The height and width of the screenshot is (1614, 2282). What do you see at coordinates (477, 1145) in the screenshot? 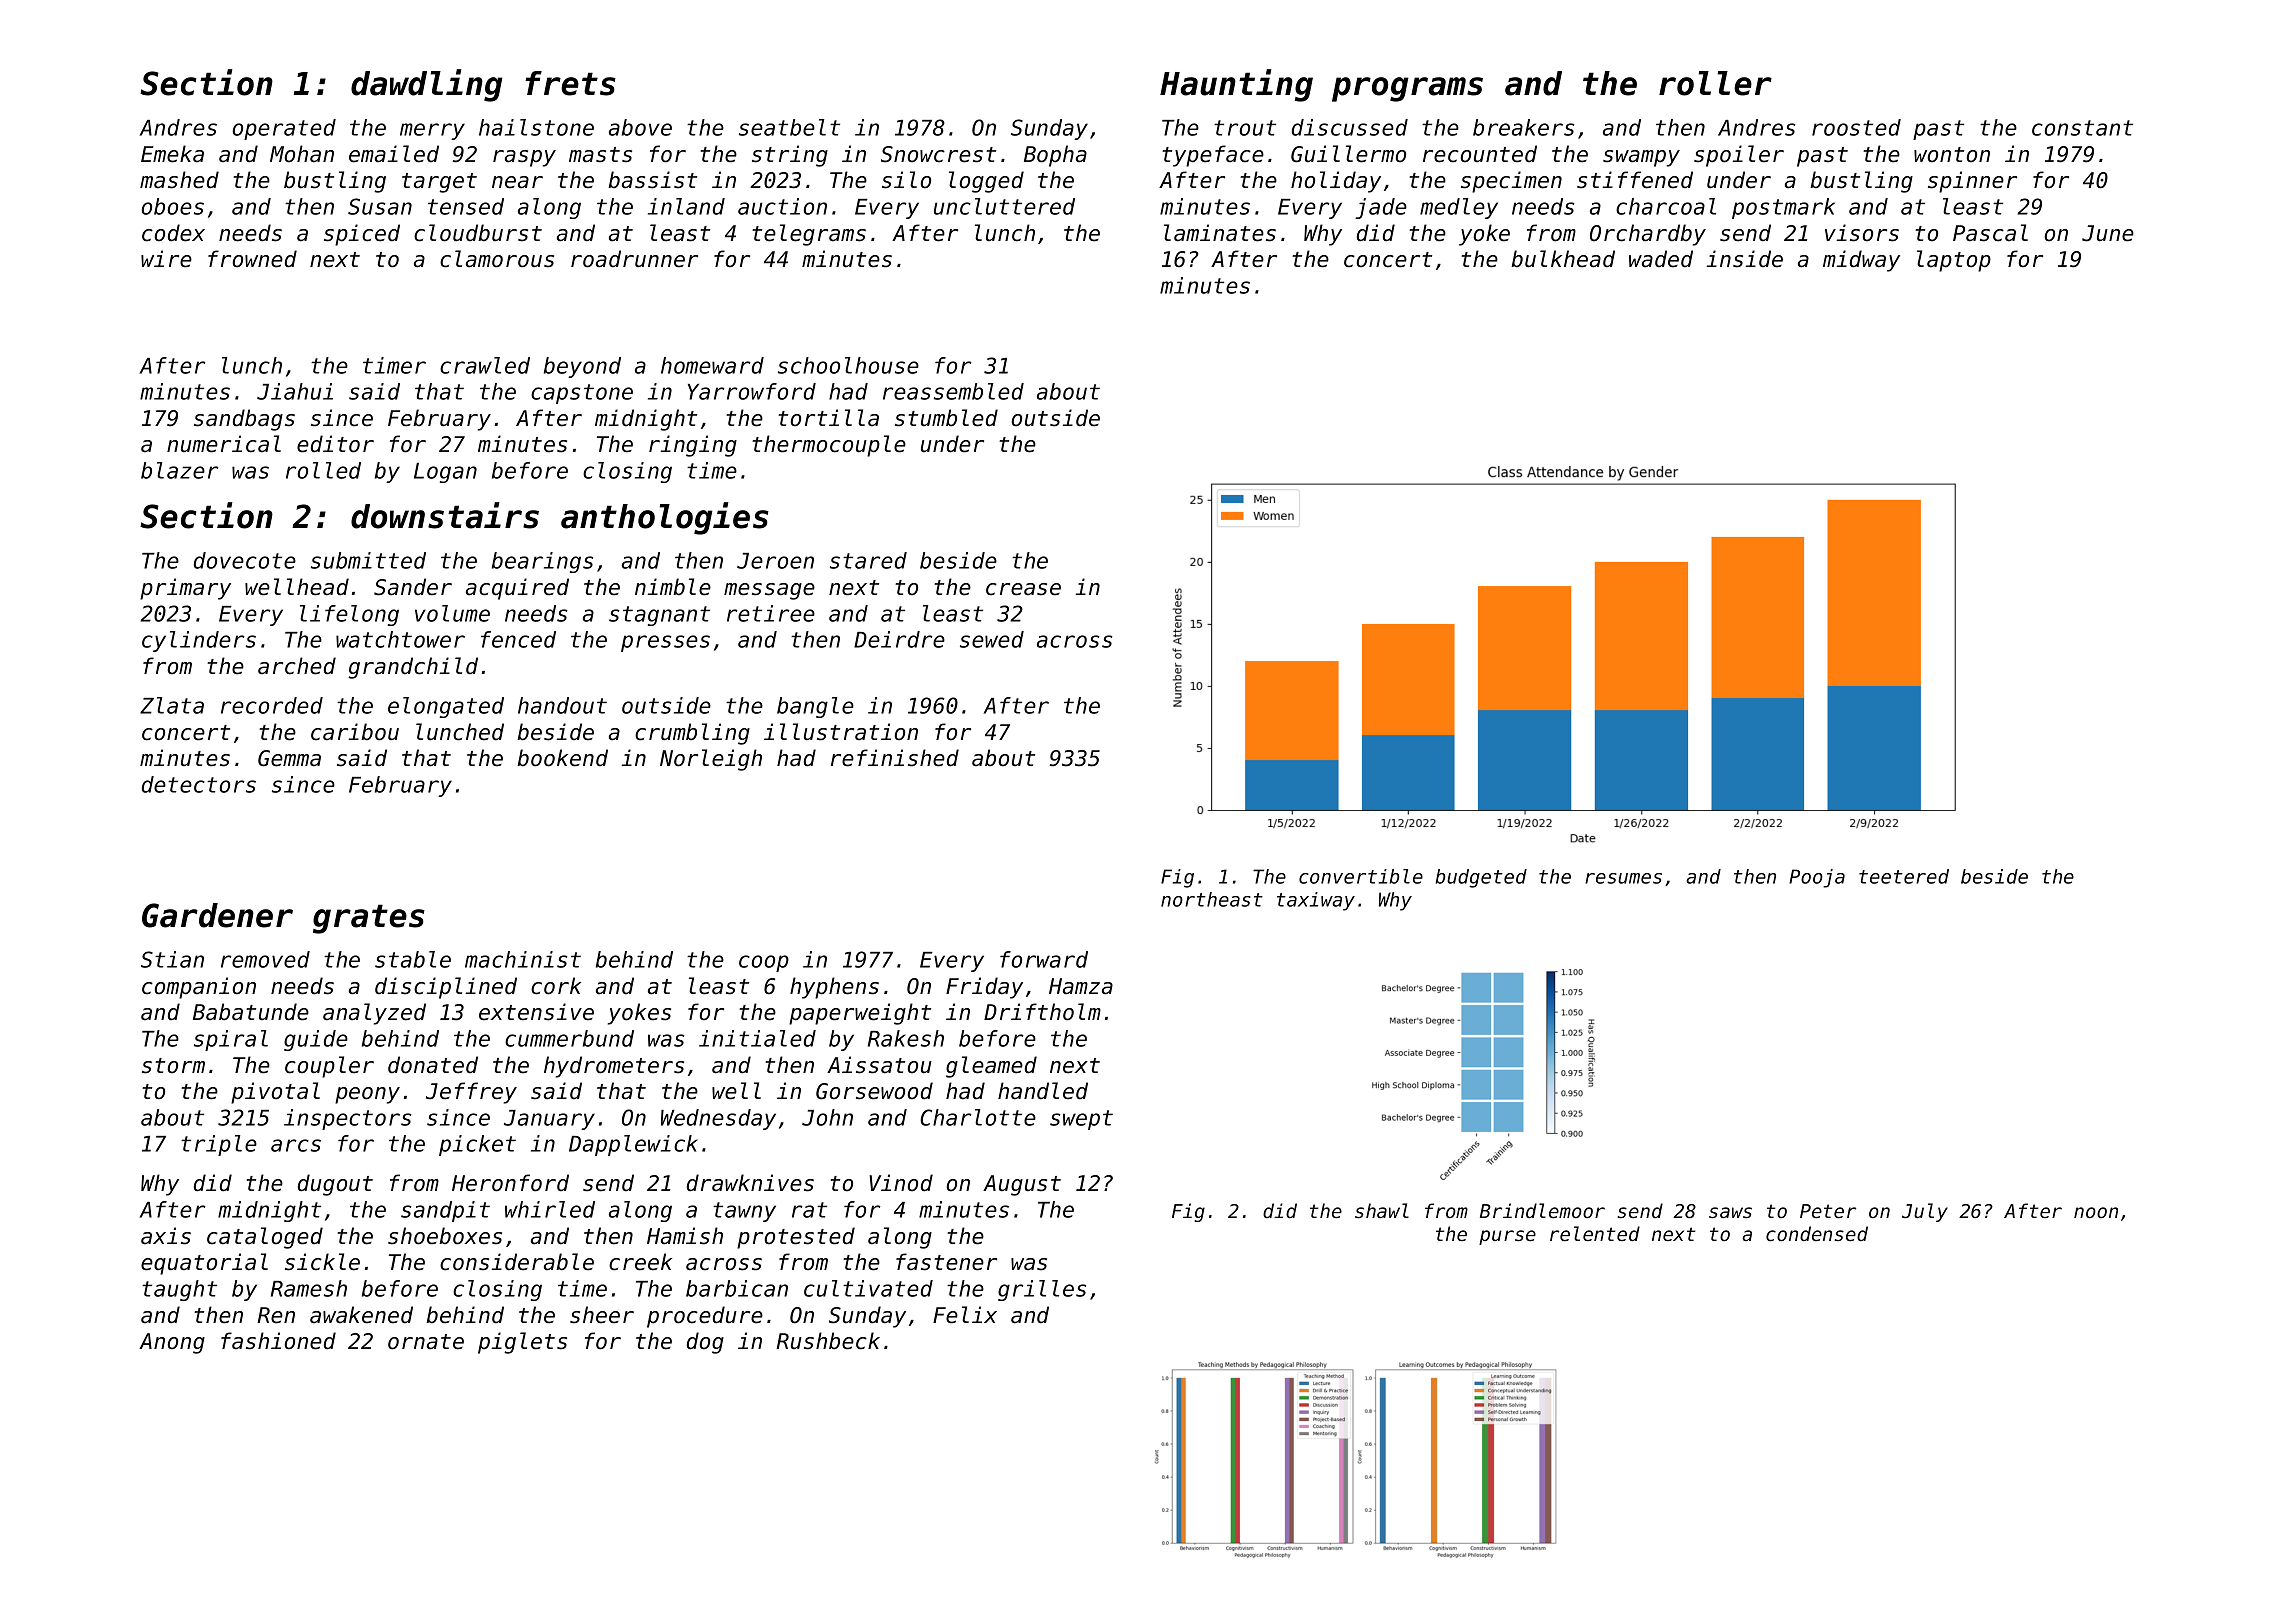
I see `picket` at bounding box center [477, 1145].
